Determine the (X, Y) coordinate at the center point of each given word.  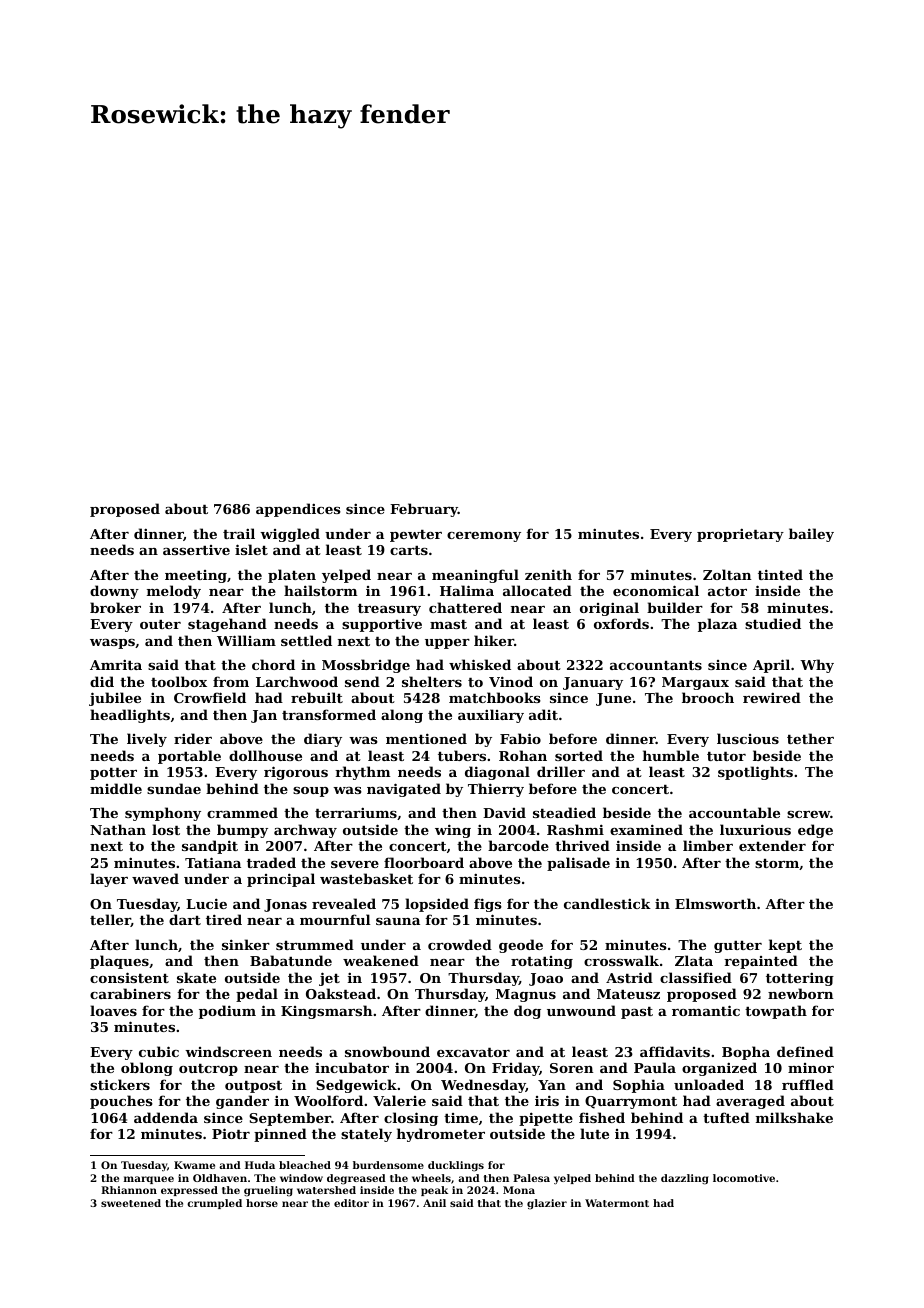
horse (262, 1203)
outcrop (208, 1070)
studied (773, 623)
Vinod (511, 681)
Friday (515, 1069)
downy (114, 592)
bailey (811, 535)
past (637, 1013)
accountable (734, 812)
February (424, 510)
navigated (404, 790)
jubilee (115, 699)
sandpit (210, 847)
